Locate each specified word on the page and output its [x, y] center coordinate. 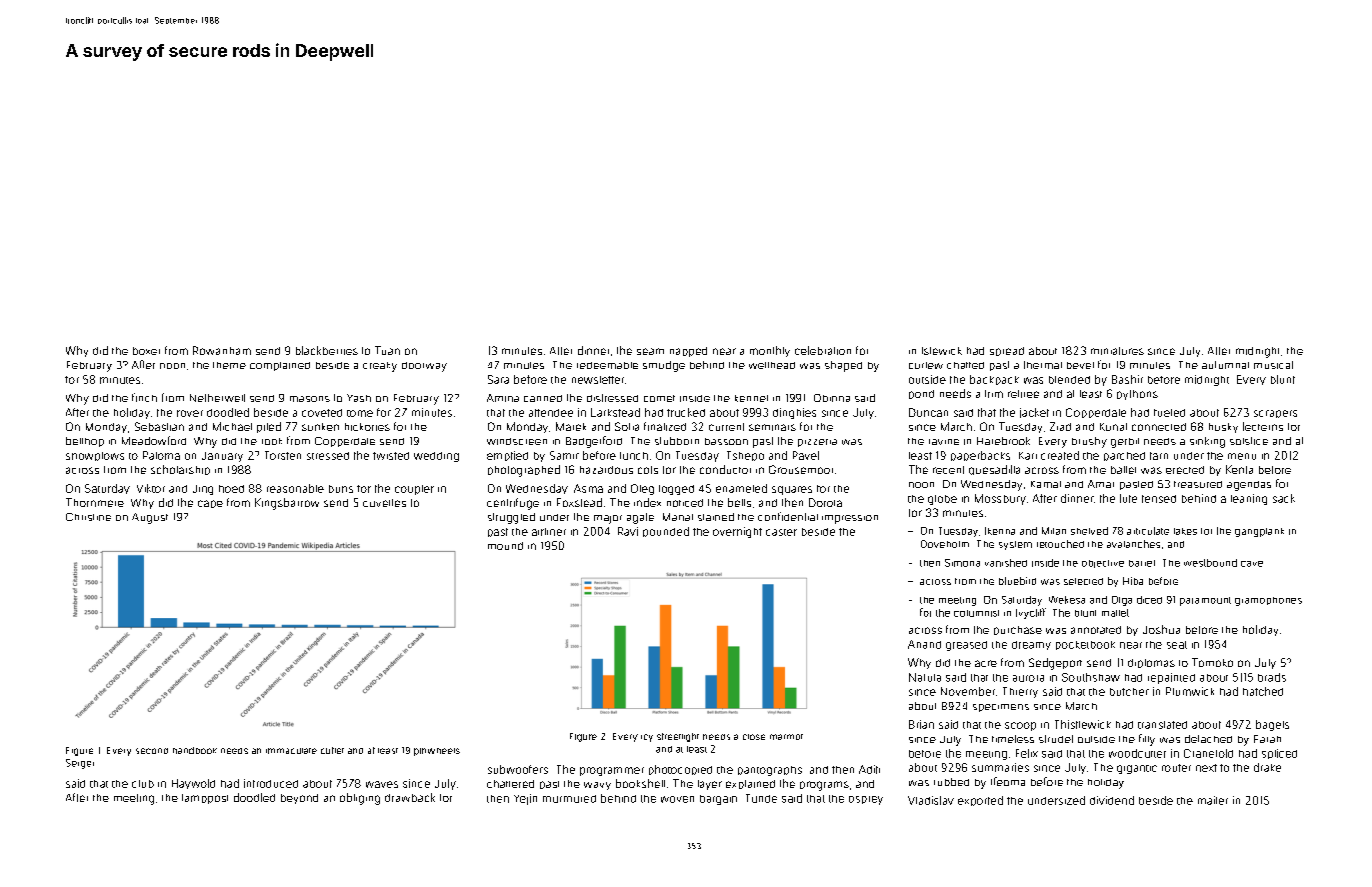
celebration [823, 350]
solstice [1249, 441]
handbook [195, 750]
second [152, 751]
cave [1252, 564]
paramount [1205, 601]
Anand [924, 644]
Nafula [925, 677]
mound [505, 546]
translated [1162, 725]
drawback [410, 797]
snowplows [95, 456]
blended [1069, 380]
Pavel [806, 455]
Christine [88, 517]
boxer [146, 351]
